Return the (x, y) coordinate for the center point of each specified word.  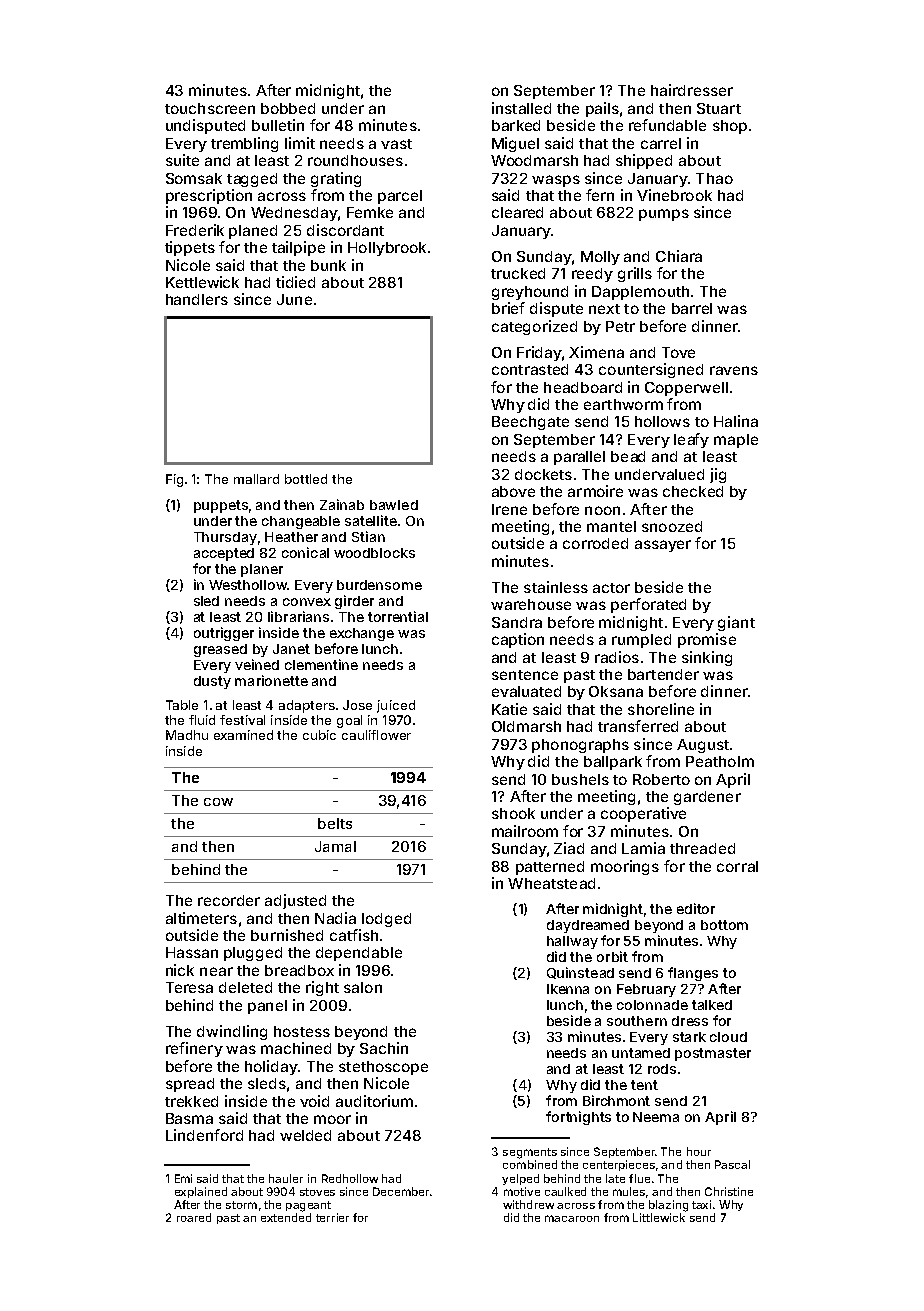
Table (182, 705)
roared (194, 1217)
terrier (332, 1217)
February (646, 990)
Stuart (719, 108)
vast (396, 144)
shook (513, 813)
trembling (244, 144)
